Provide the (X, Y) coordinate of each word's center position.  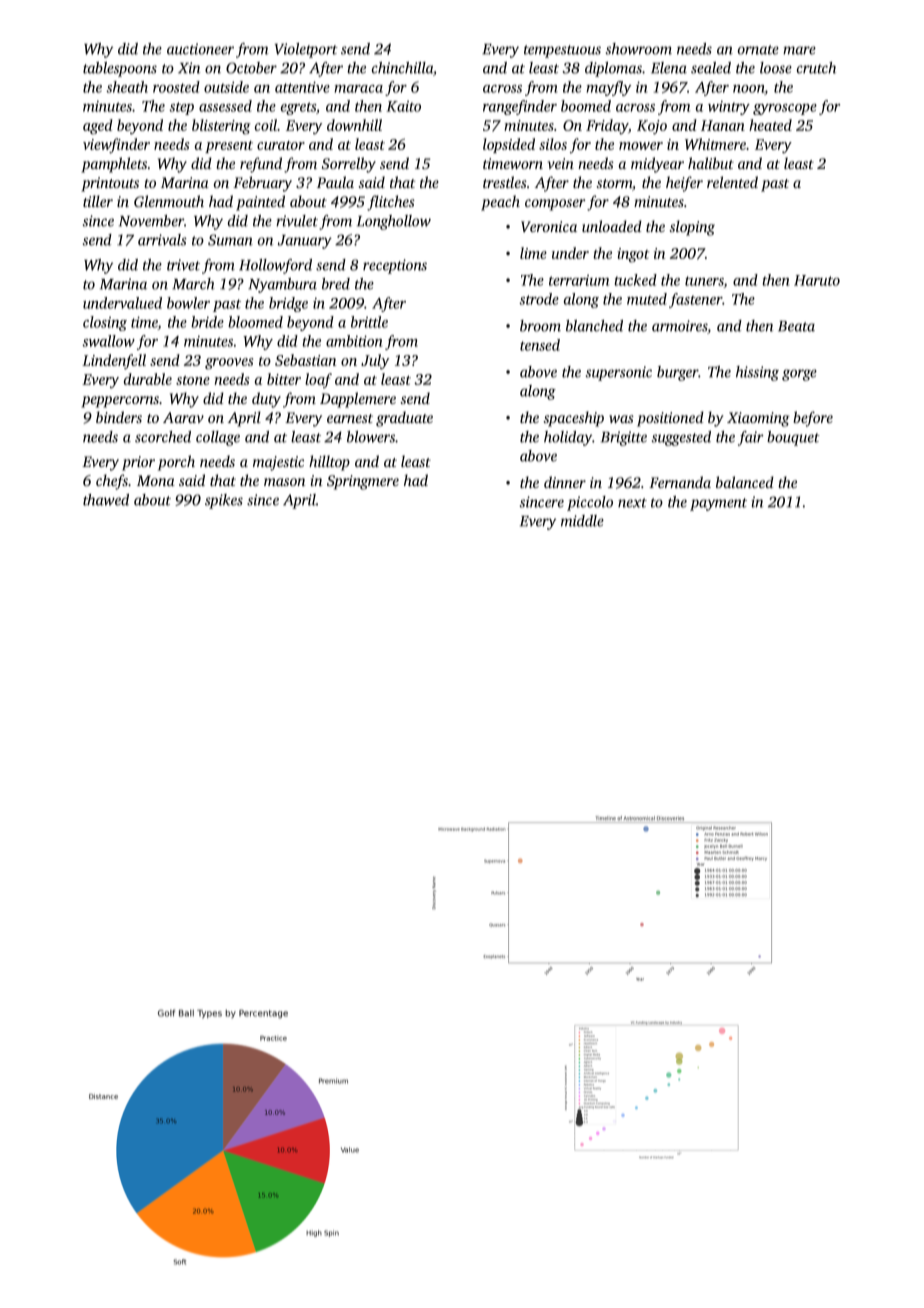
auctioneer (200, 49)
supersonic (619, 373)
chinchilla (402, 68)
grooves (229, 364)
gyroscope (785, 109)
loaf (318, 380)
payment (718, 504)
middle (582, 521)
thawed (106, 500)
